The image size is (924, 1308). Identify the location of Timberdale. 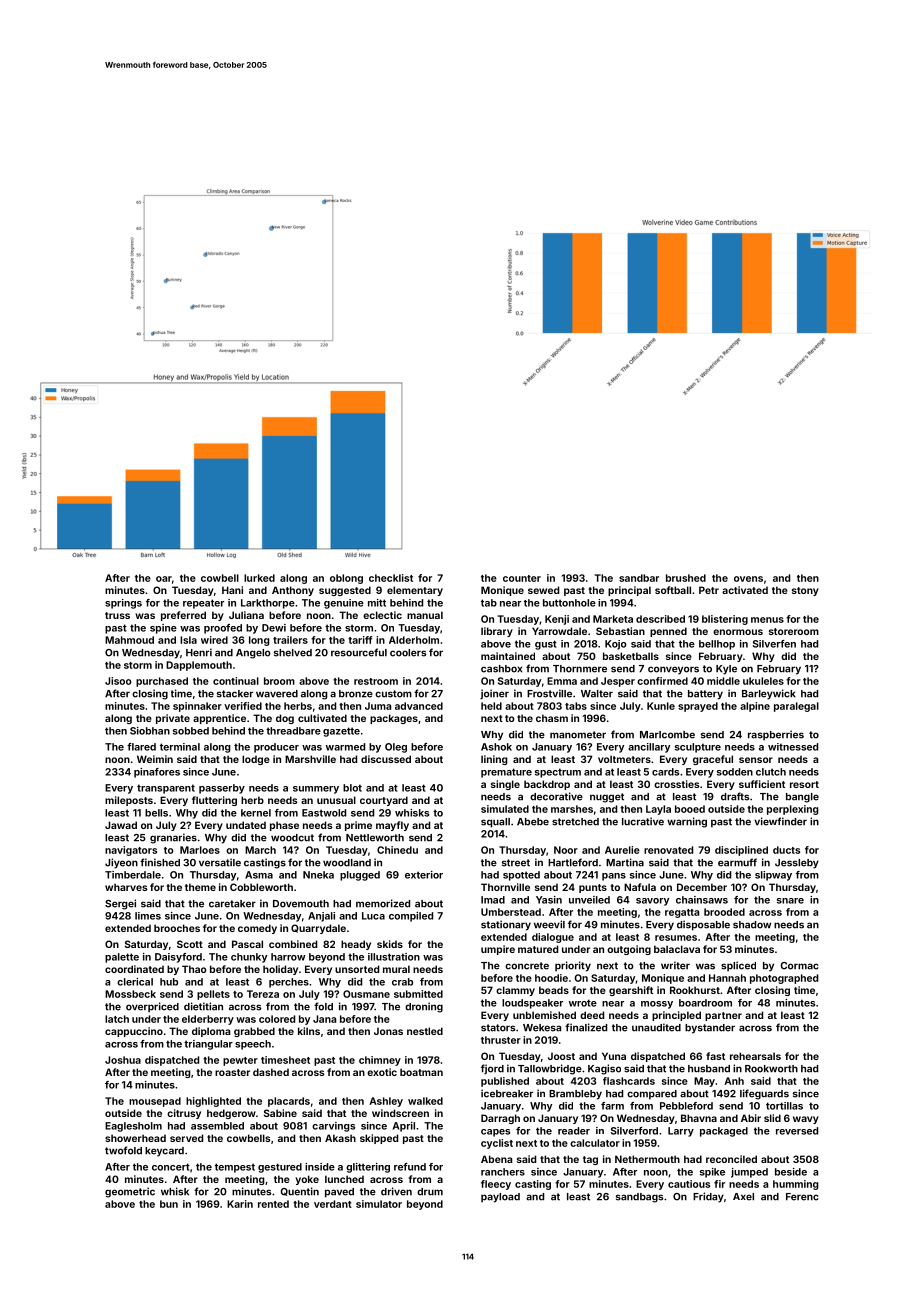
(133, 875).
